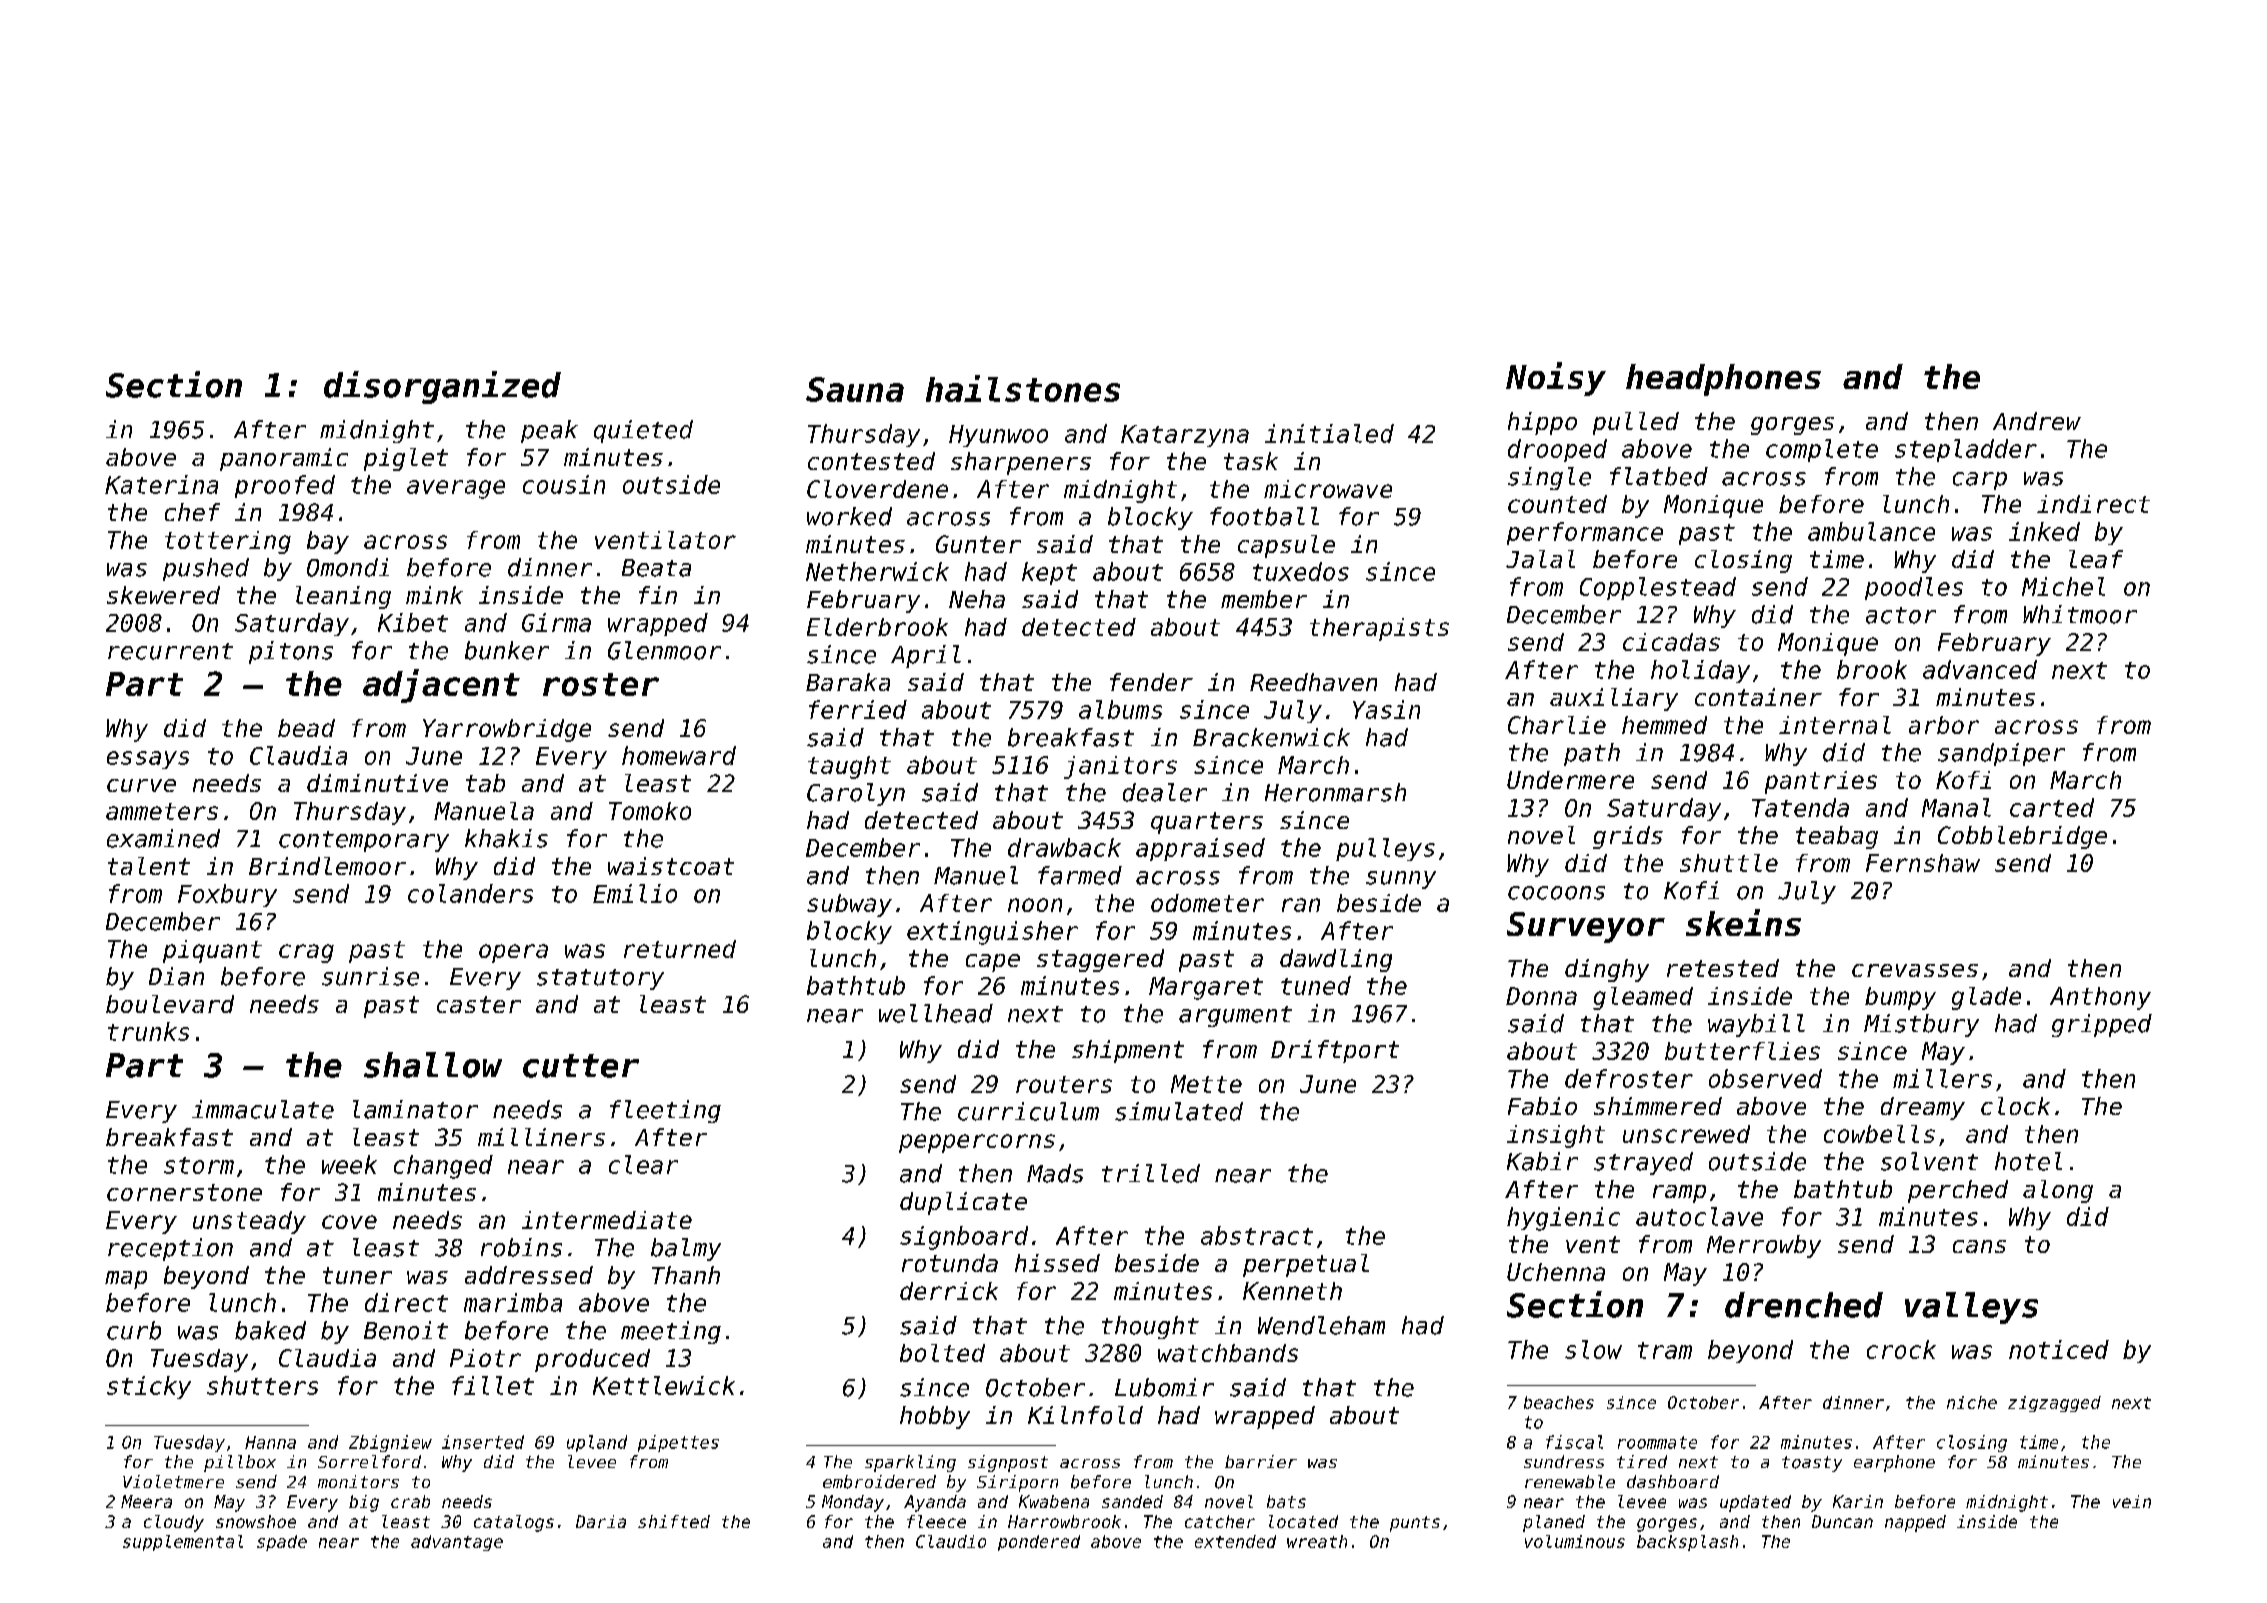 The height and width of the page is (1603, 2267). Describe the element at coordinates (848, 682) in the page. I see `Baraka` at that location.
